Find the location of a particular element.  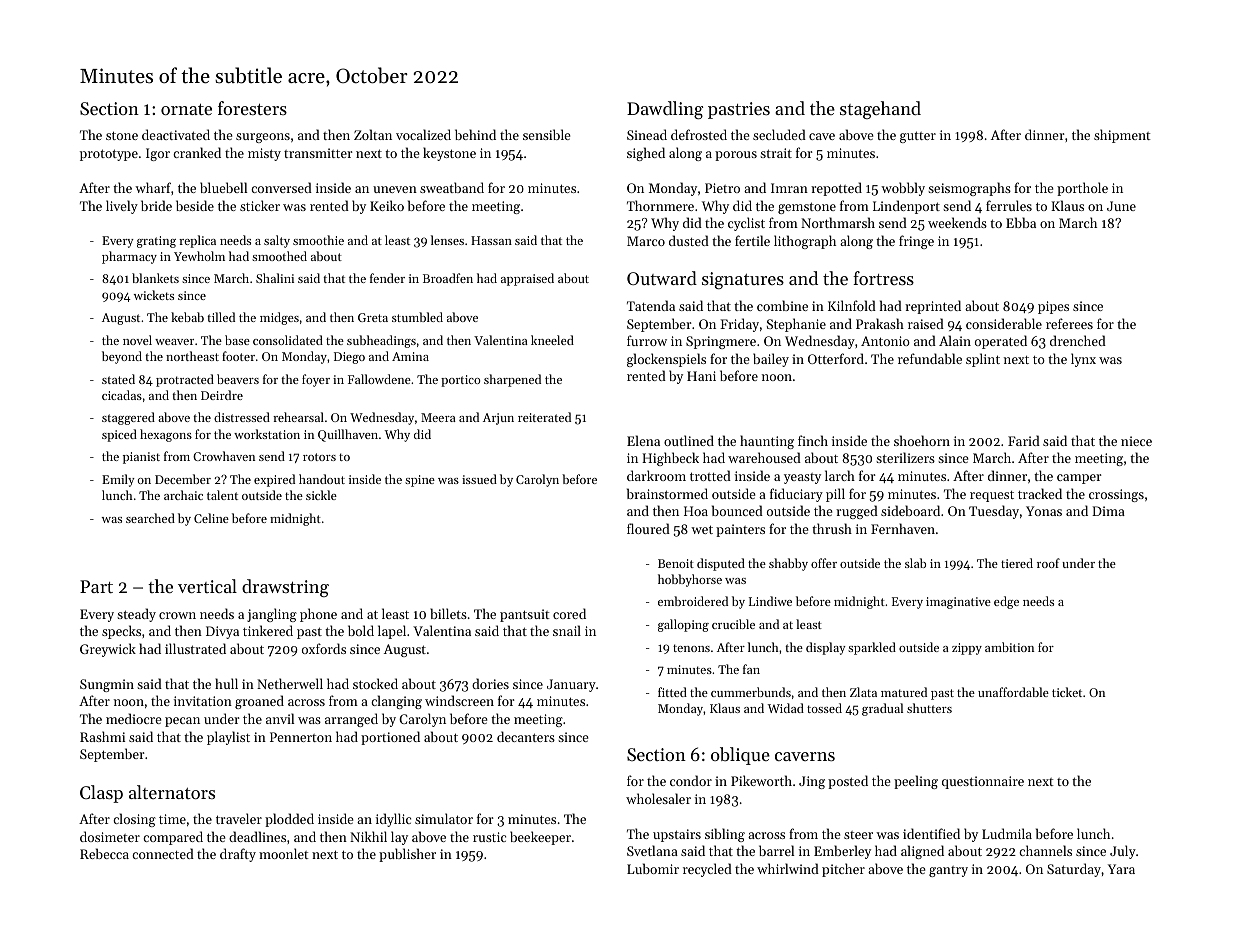

Quillhaven is located at coordinates (348, 435).
